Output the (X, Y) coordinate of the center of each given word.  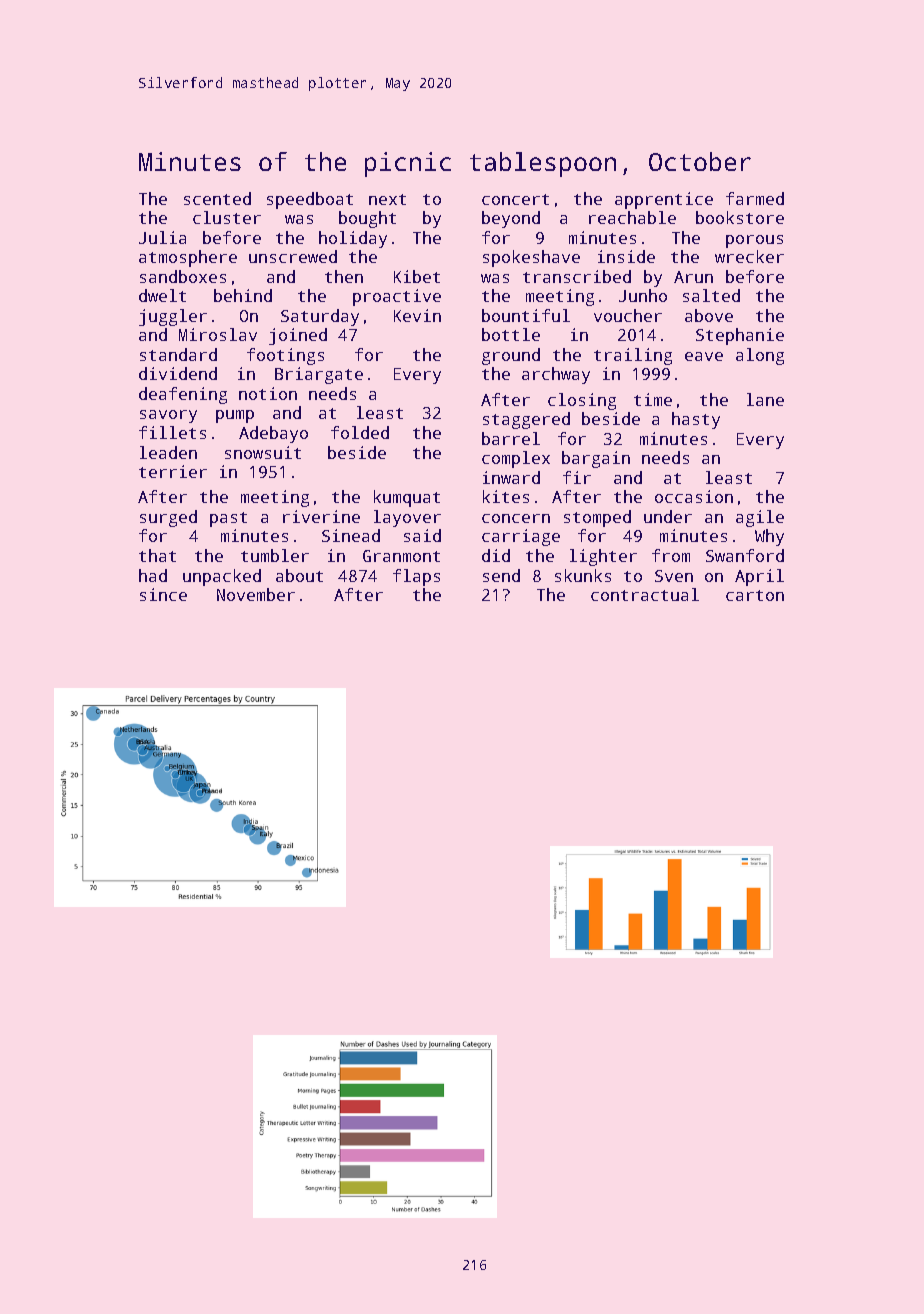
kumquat (407, 498)
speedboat (310, 200)
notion (268, 393)
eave (704, 356)
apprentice (664, 200)
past (228, 519)
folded (360, 432)
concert (515, 199)
